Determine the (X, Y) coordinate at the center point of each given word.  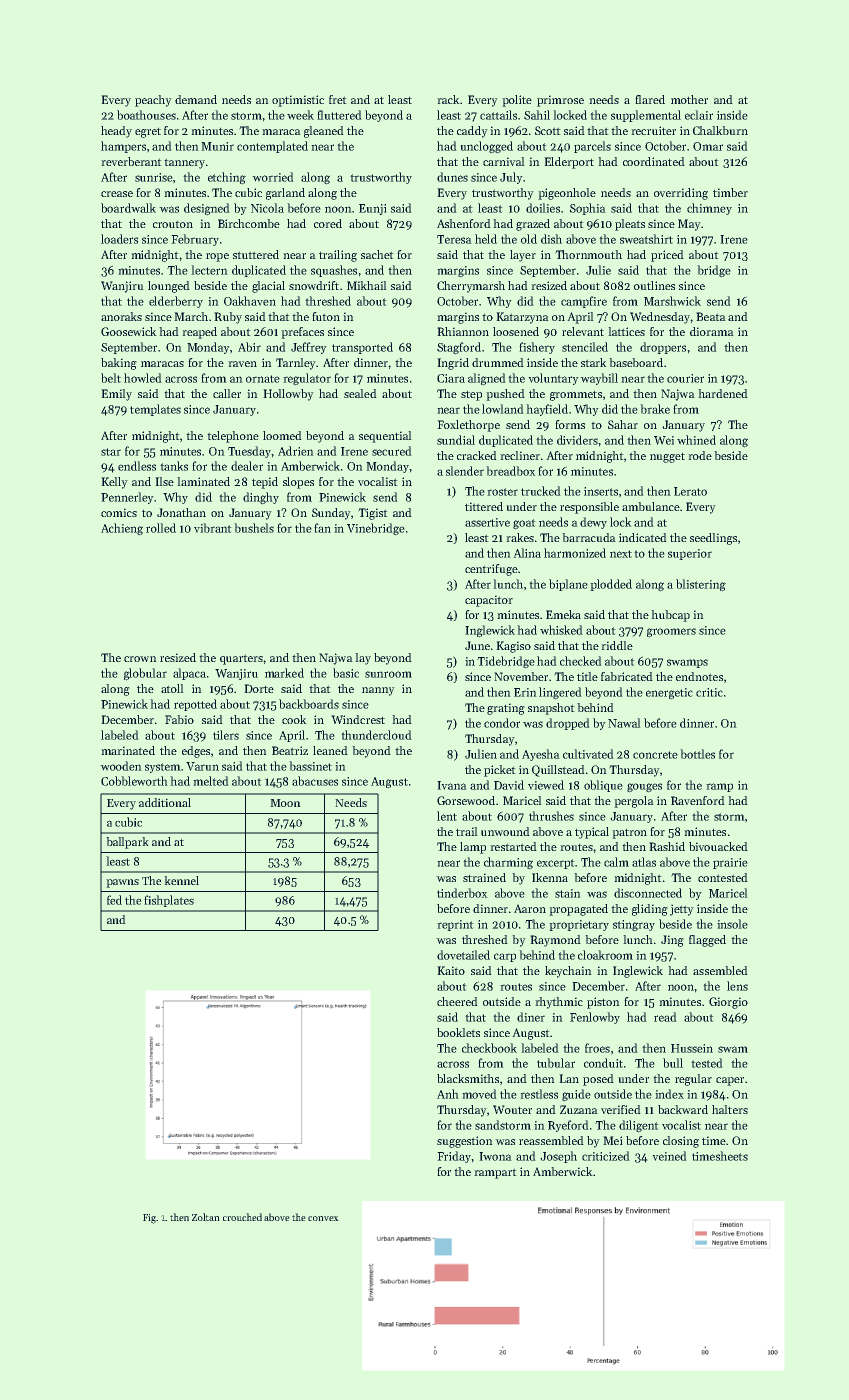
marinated (128, 750)
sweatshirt (646, 239)
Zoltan (205, 1217)
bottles (698, 754)
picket (499, 771)
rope (217, 257)
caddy (472, 132)
